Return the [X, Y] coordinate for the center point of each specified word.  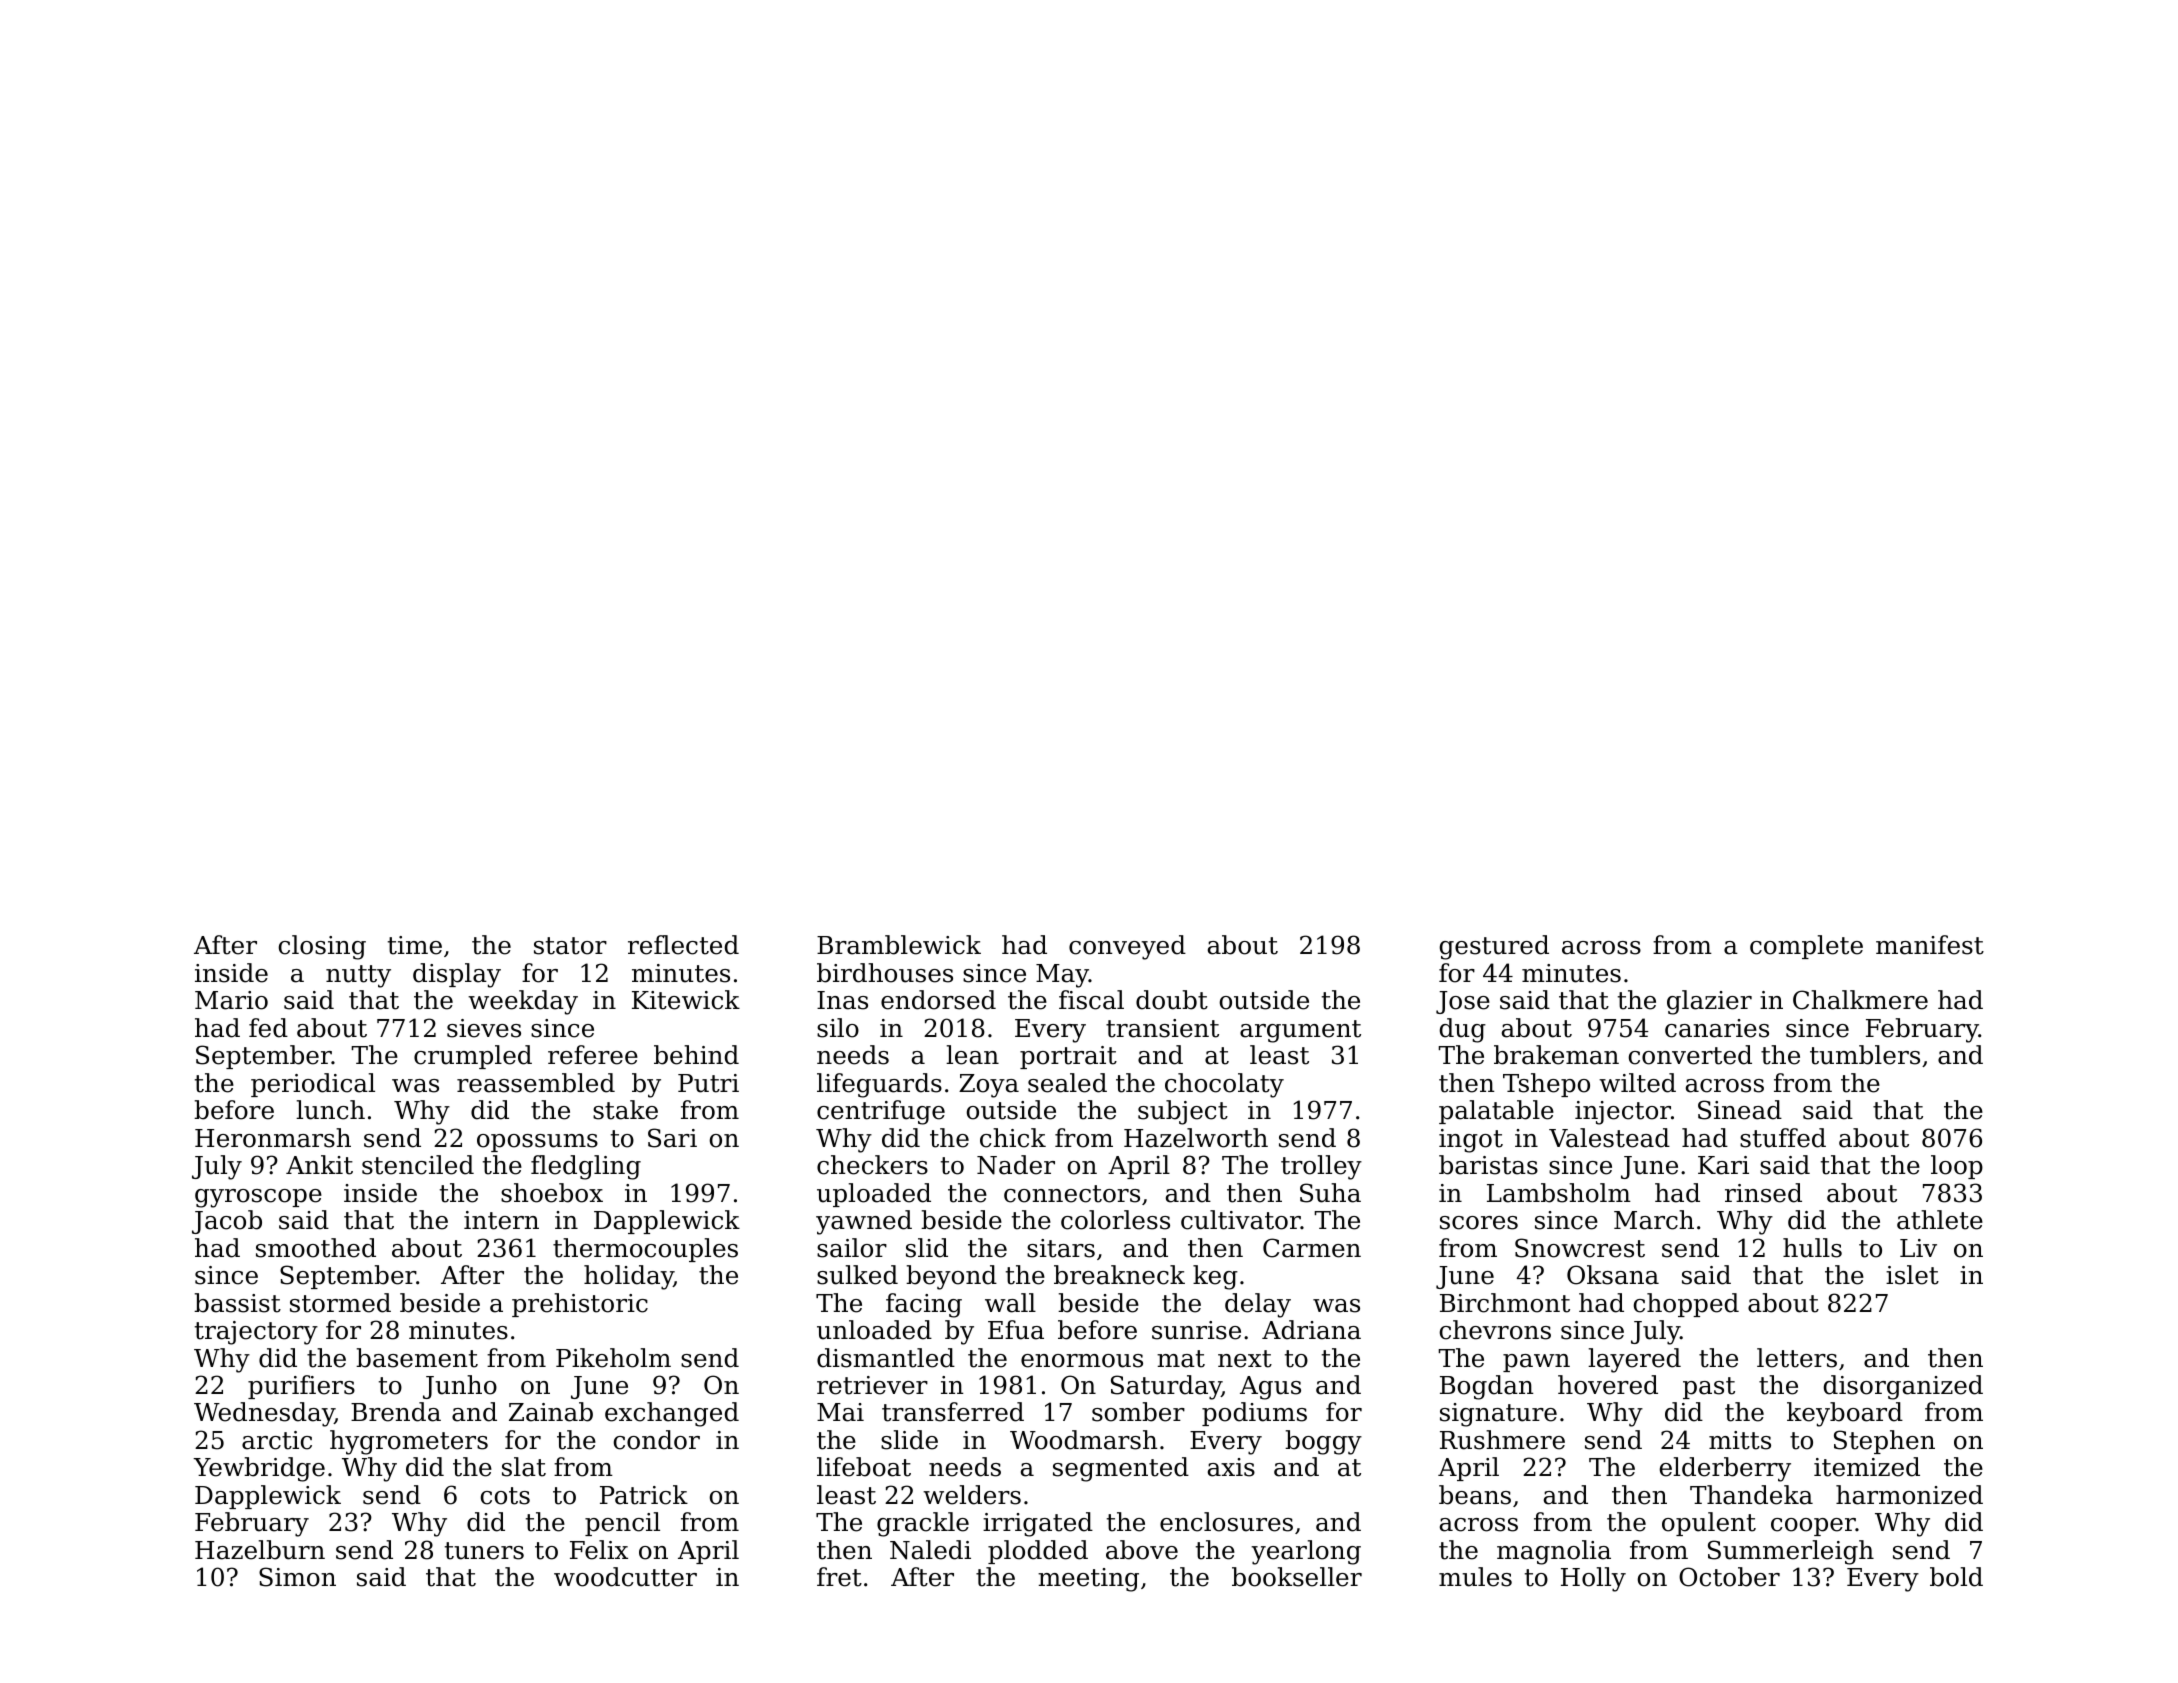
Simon [297, 1577]
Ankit [319, 1165]
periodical [313, 1085]
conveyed [1127, 947]
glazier [1709, 1002]
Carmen [1312, 1248]
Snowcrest [1580, 1248]
